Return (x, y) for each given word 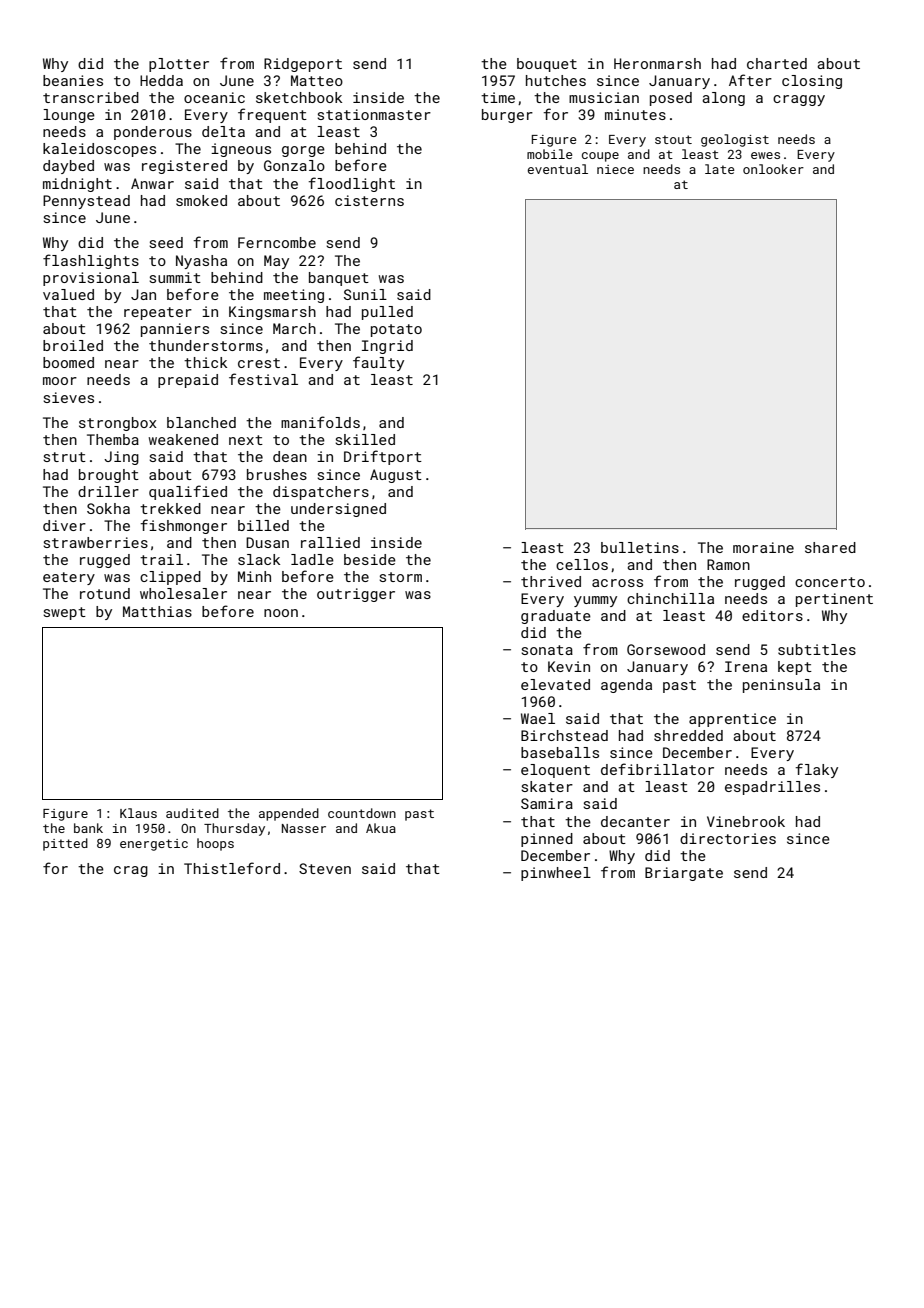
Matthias (157, 611)
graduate (556, 617)
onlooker (773, 169)
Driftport (383, 457)
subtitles (817, 649)
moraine (763, 547)
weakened (183, 439)
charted (777, 63)
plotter (179, 65)
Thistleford (232, 868)
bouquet (547, 65)
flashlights (91, 261)
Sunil (365, 294)
